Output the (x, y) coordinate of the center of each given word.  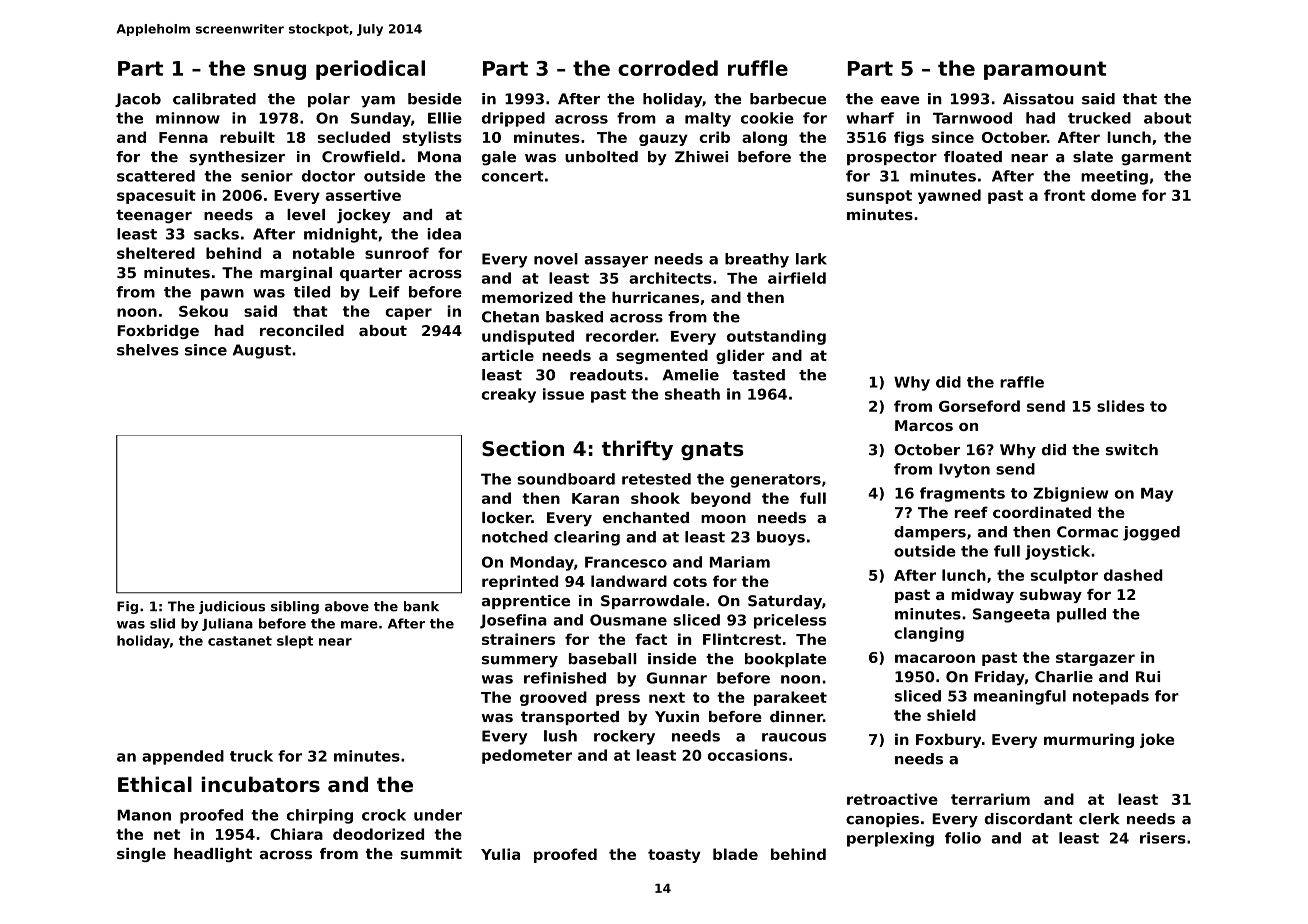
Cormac (1087, 532)
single (141, 855)
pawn (222, 295)
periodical (370, 70)
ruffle (758, 68)
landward (629, 581)
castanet (240, 641)
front (1064, 195)
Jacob (138, 100)
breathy (757, 260)
